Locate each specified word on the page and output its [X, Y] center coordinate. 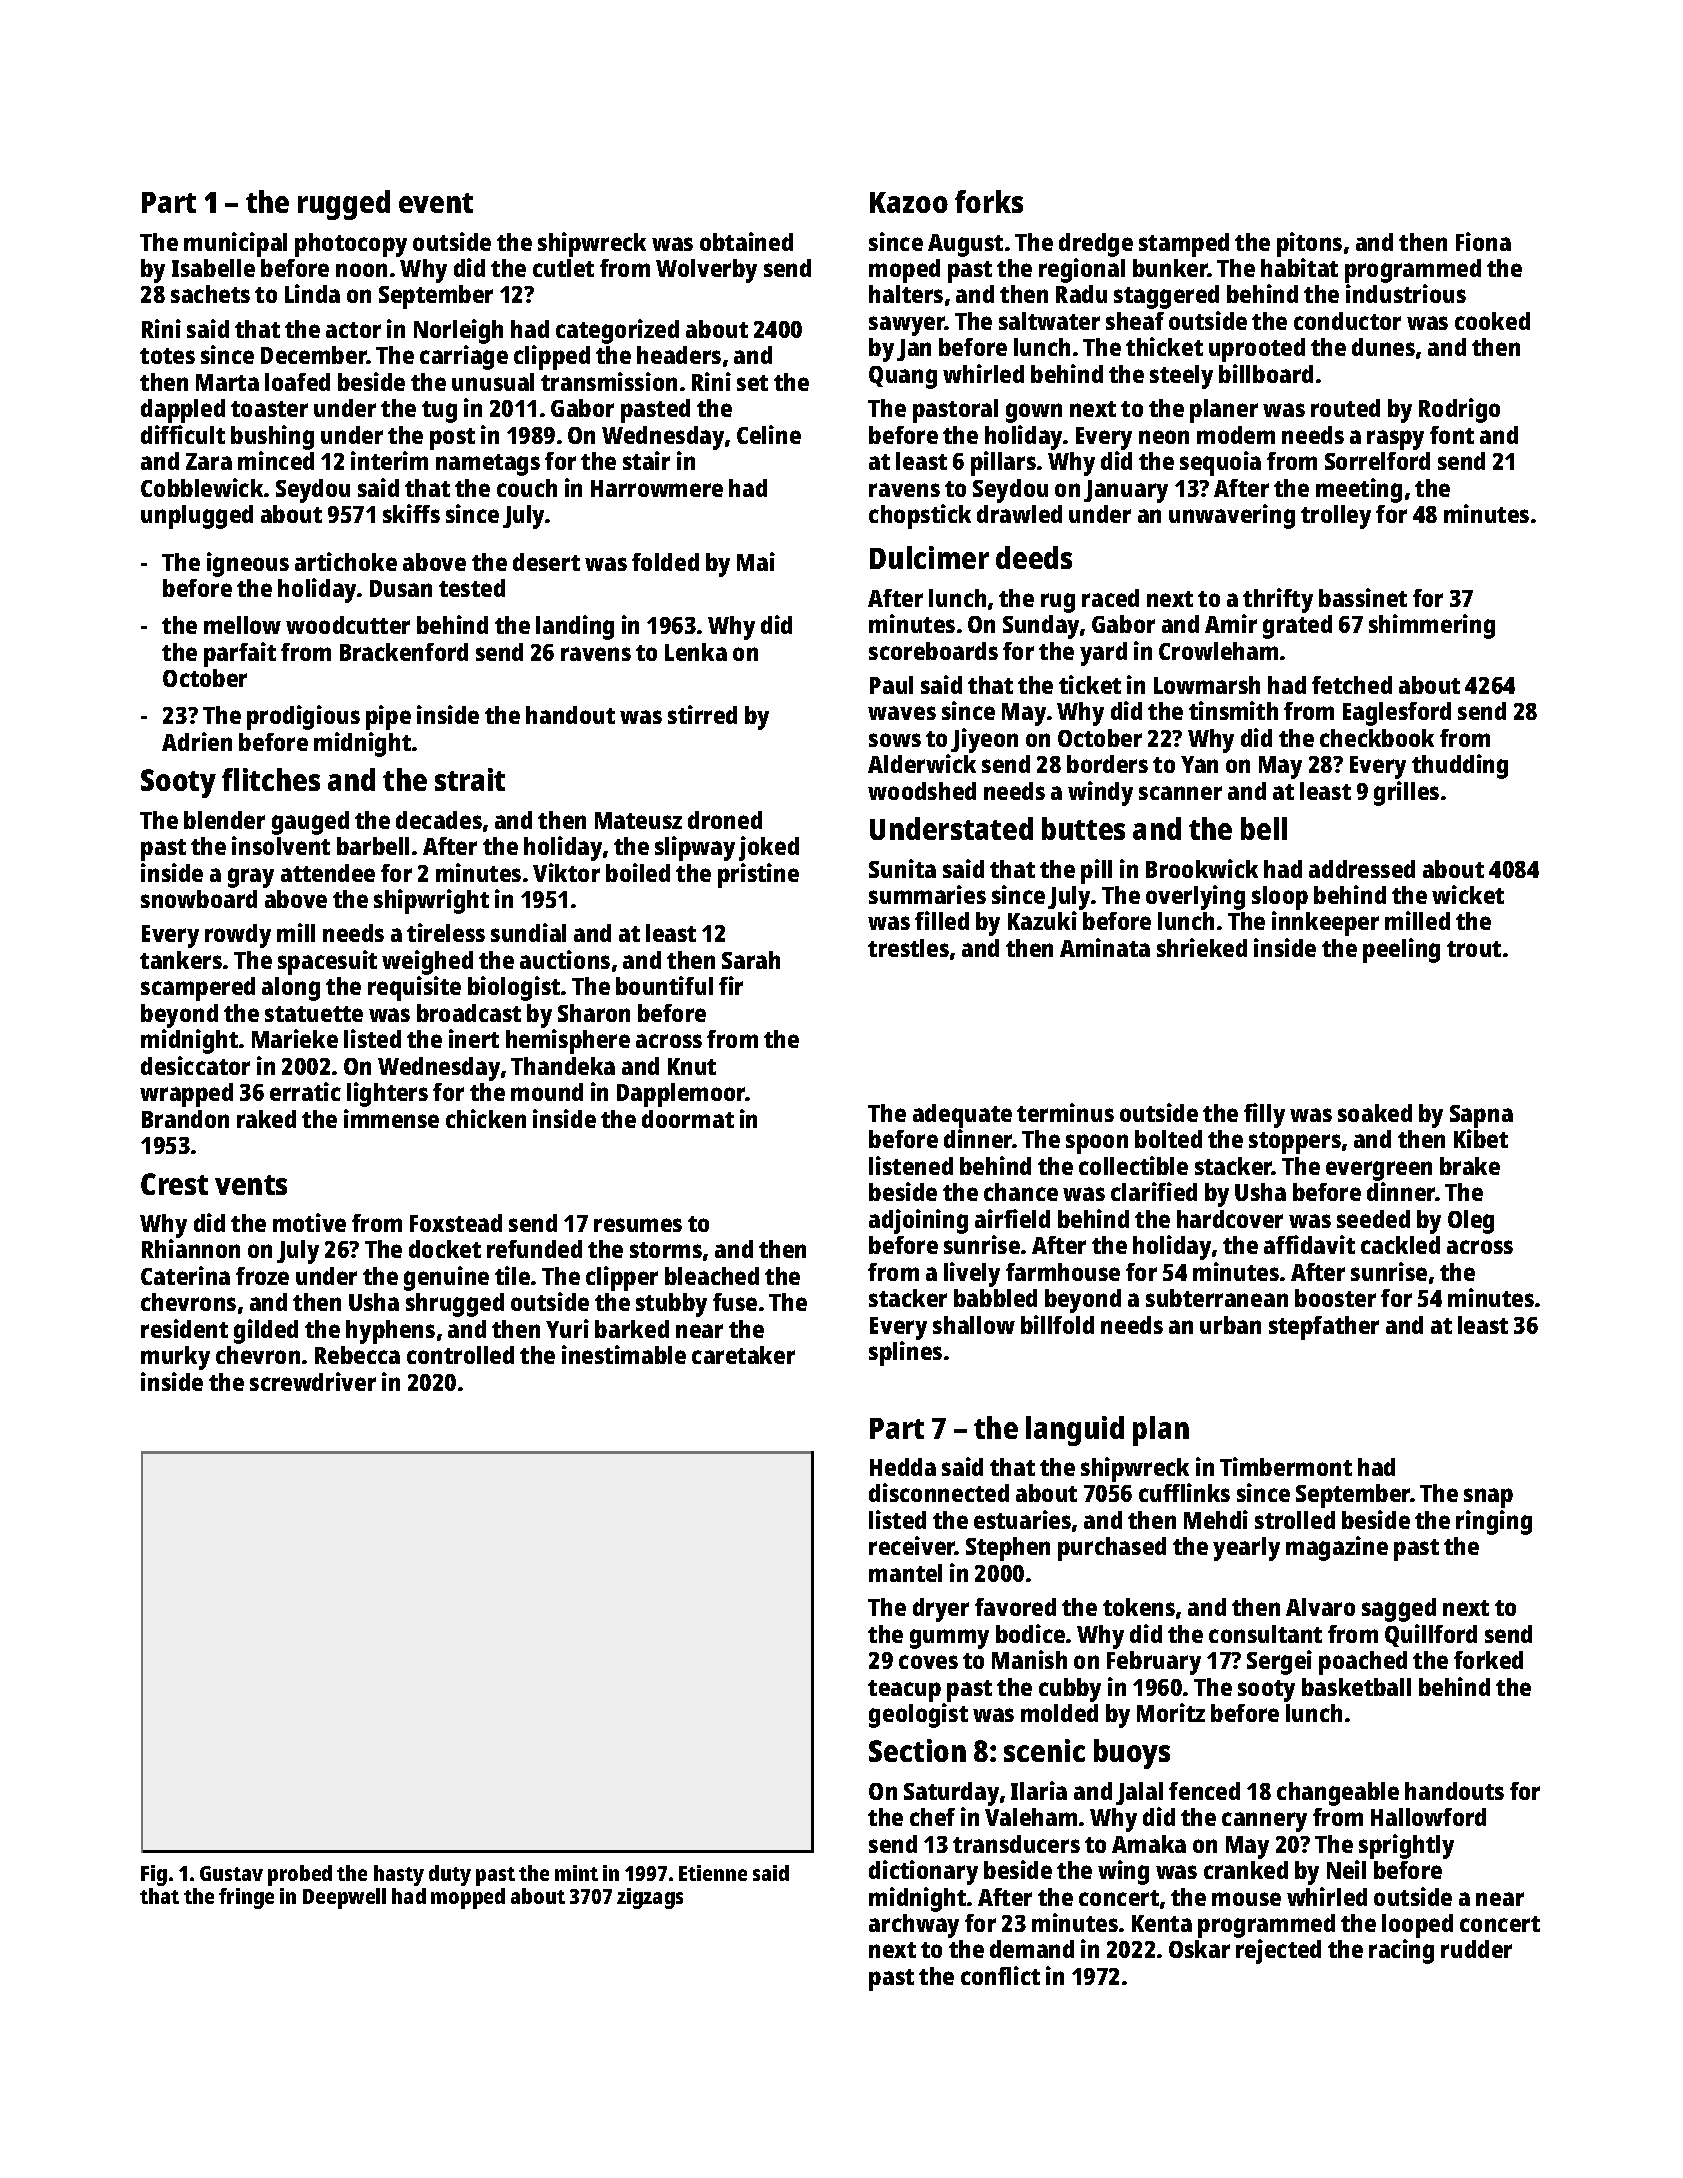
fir [731, 985]
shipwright [431, 901]
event [436, 203]
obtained [746, 241]
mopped [468, 1898]
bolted [1168, 1139]
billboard [1266, 373]
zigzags [650, 1898]
